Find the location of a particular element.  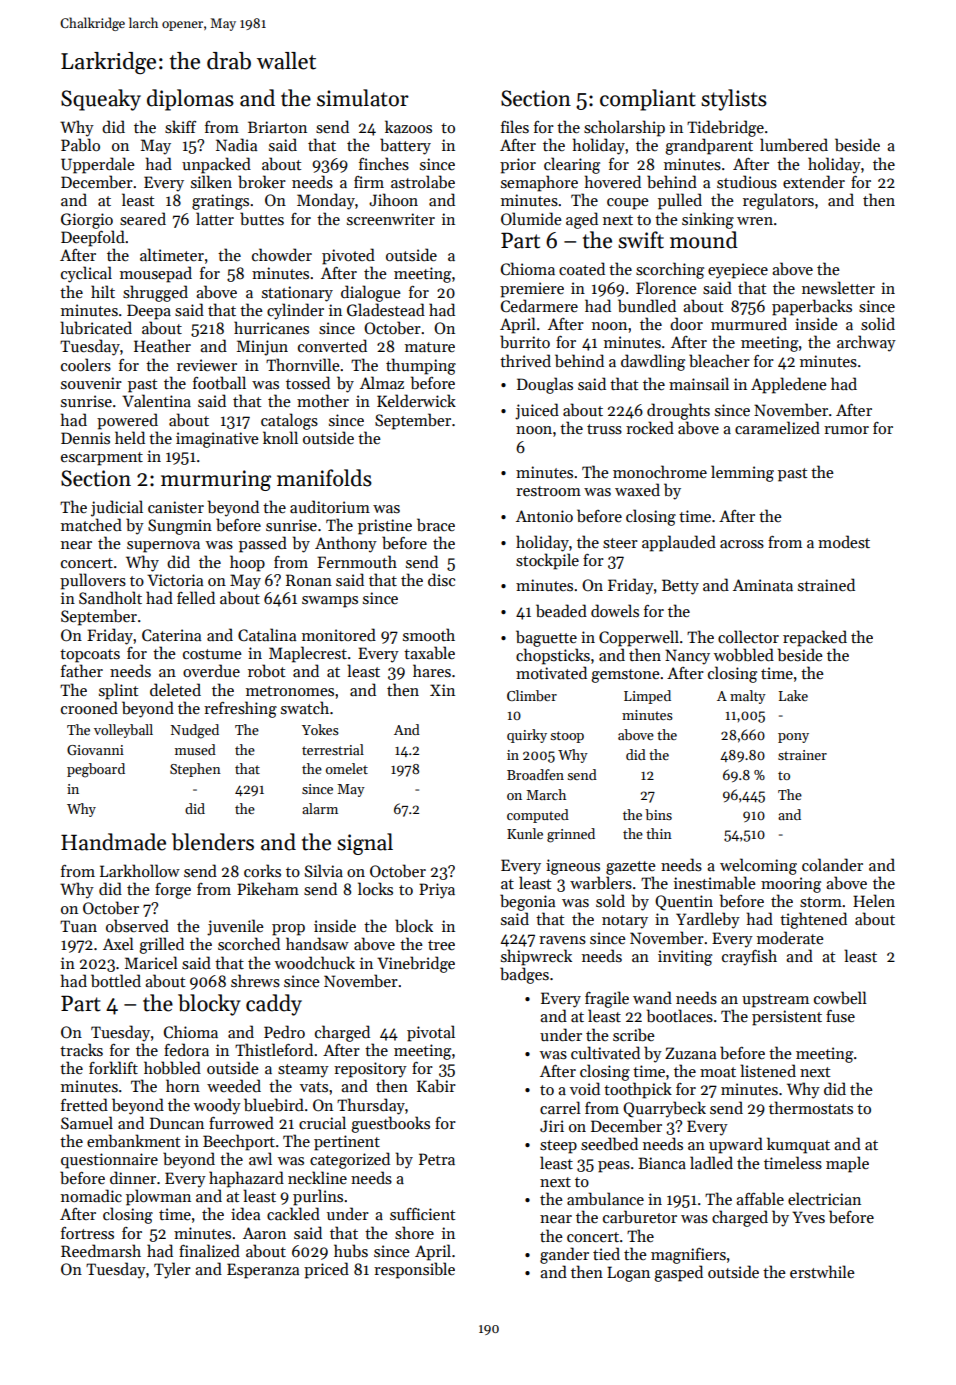

canister is located at coordinates (176, 507).
